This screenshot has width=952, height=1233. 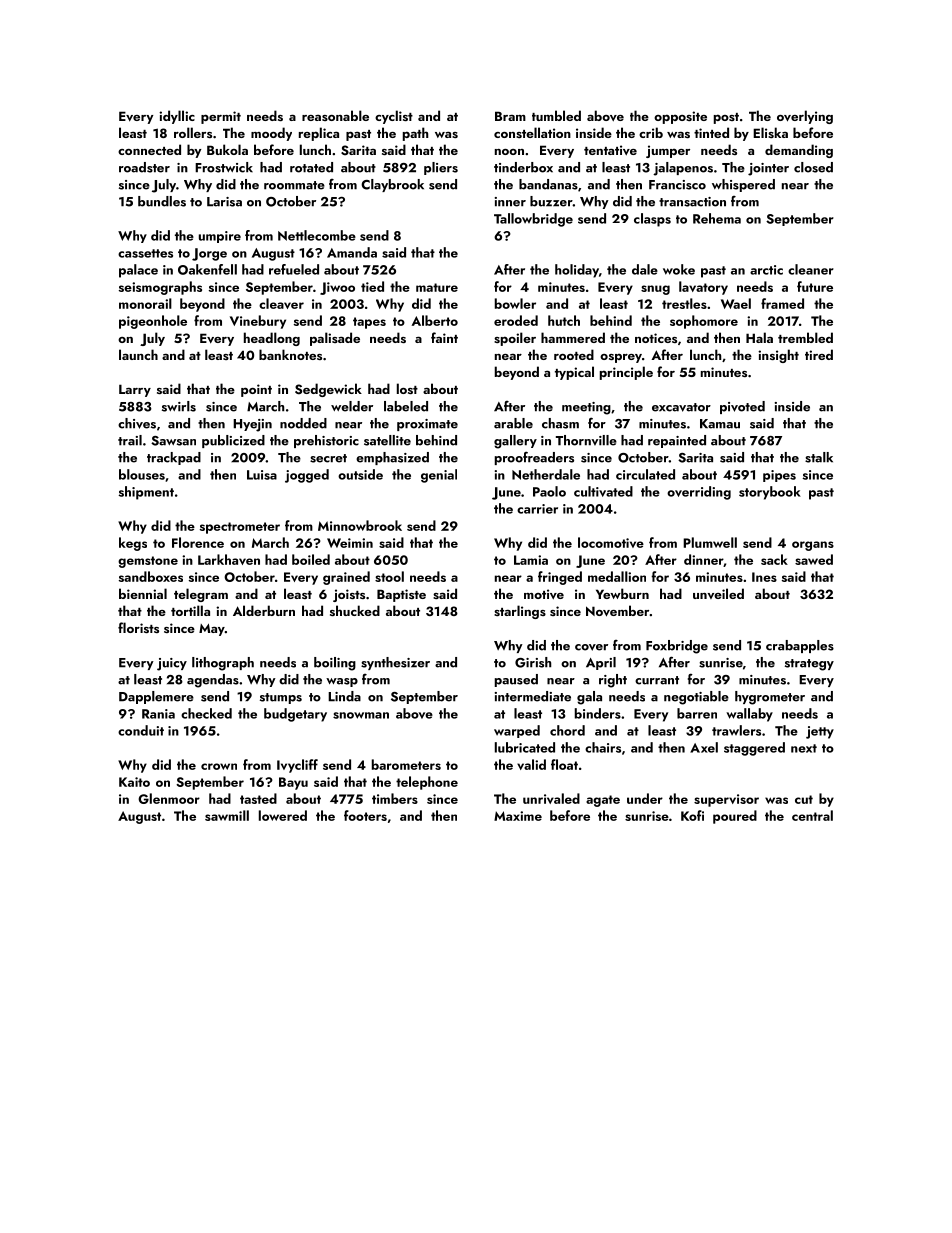 What do you see at coordinates (283, 815) in the screenshot?
I see `lowered` at bounding box center [283, 815].
